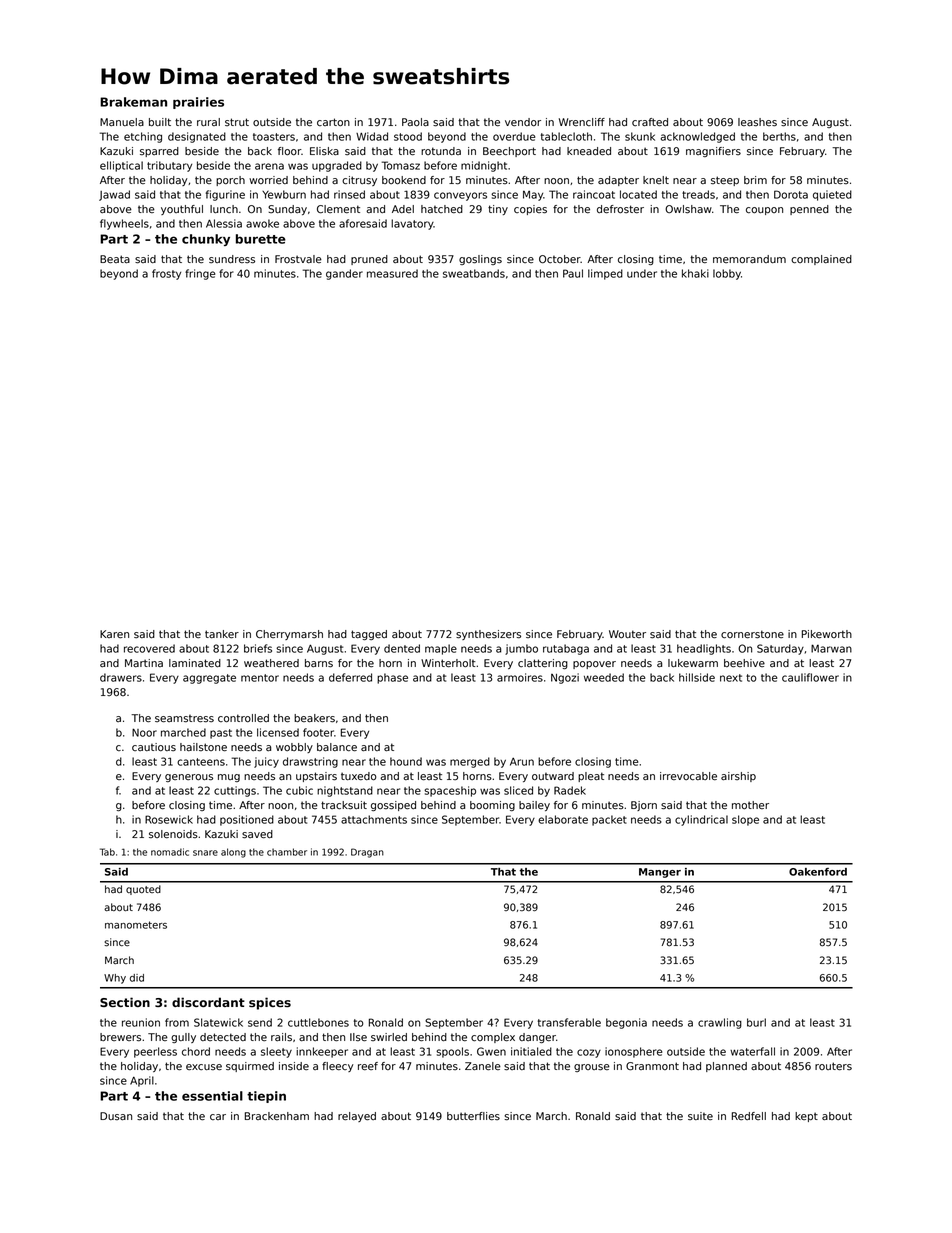 Image resolution: width=952 pixels, height=1233 pixels. I want to click on Martina, so click(144, 663).
